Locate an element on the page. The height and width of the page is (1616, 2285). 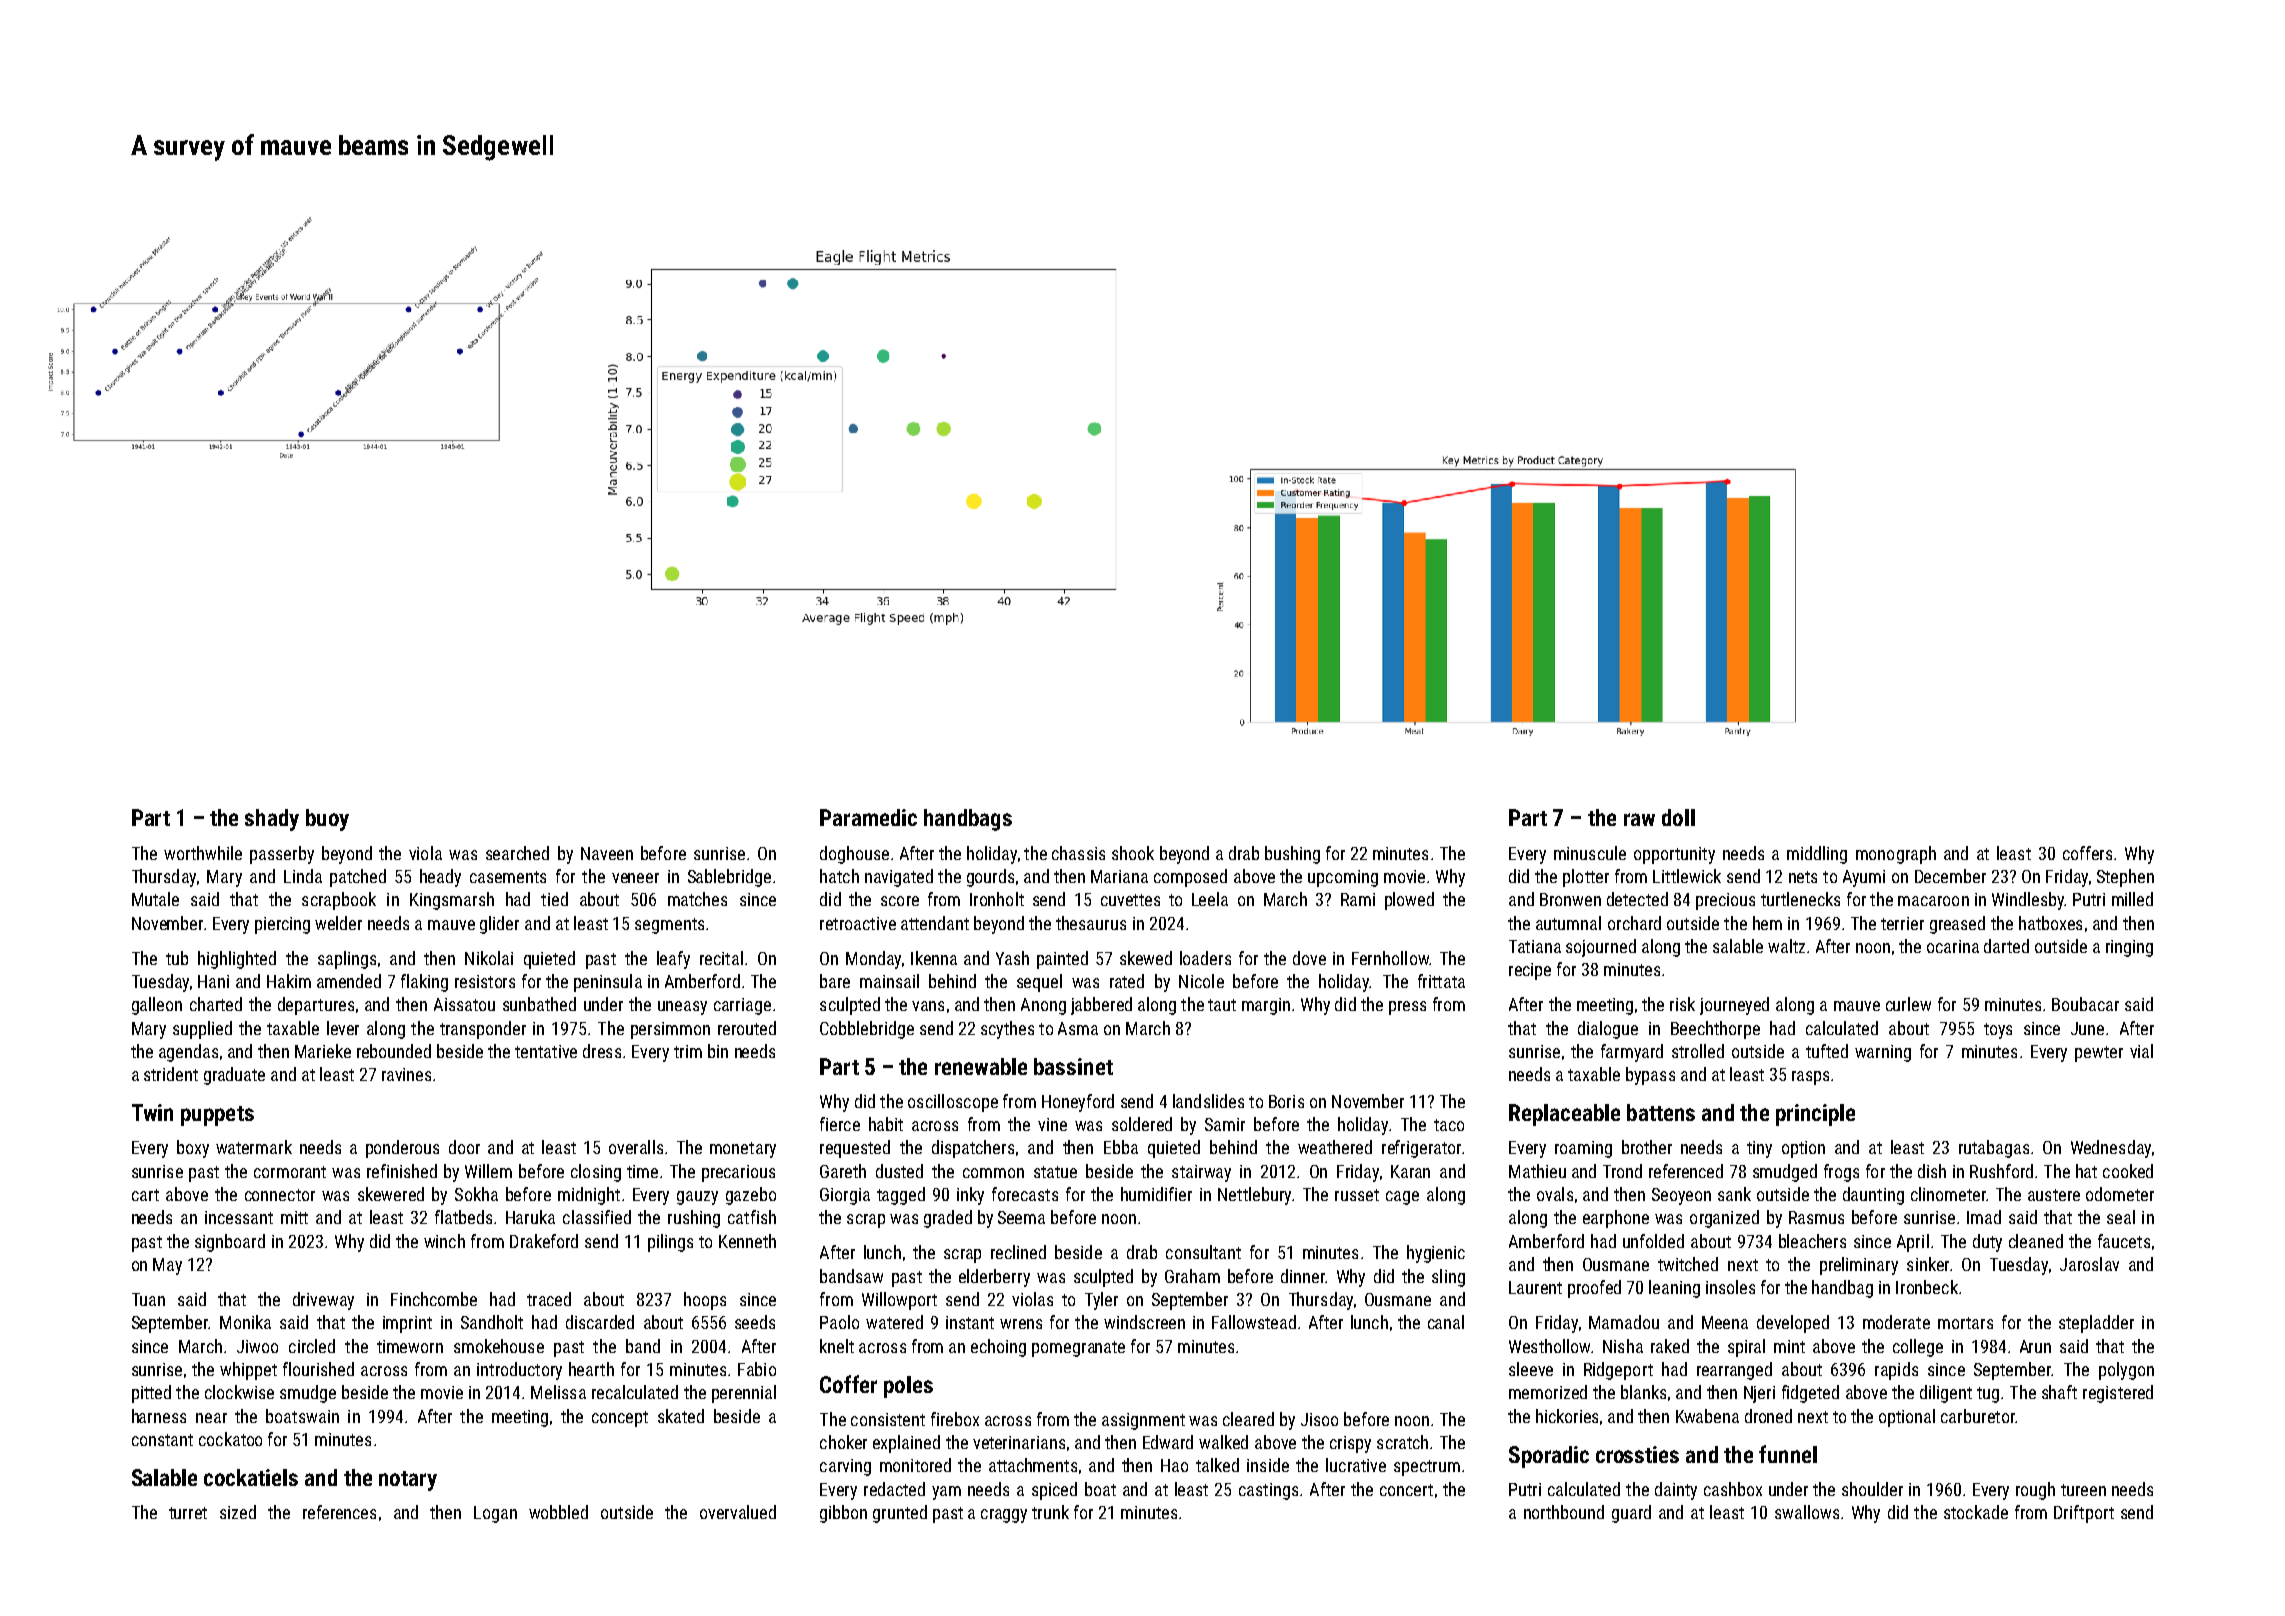
sling is located at coordinates (1448, 1278).
